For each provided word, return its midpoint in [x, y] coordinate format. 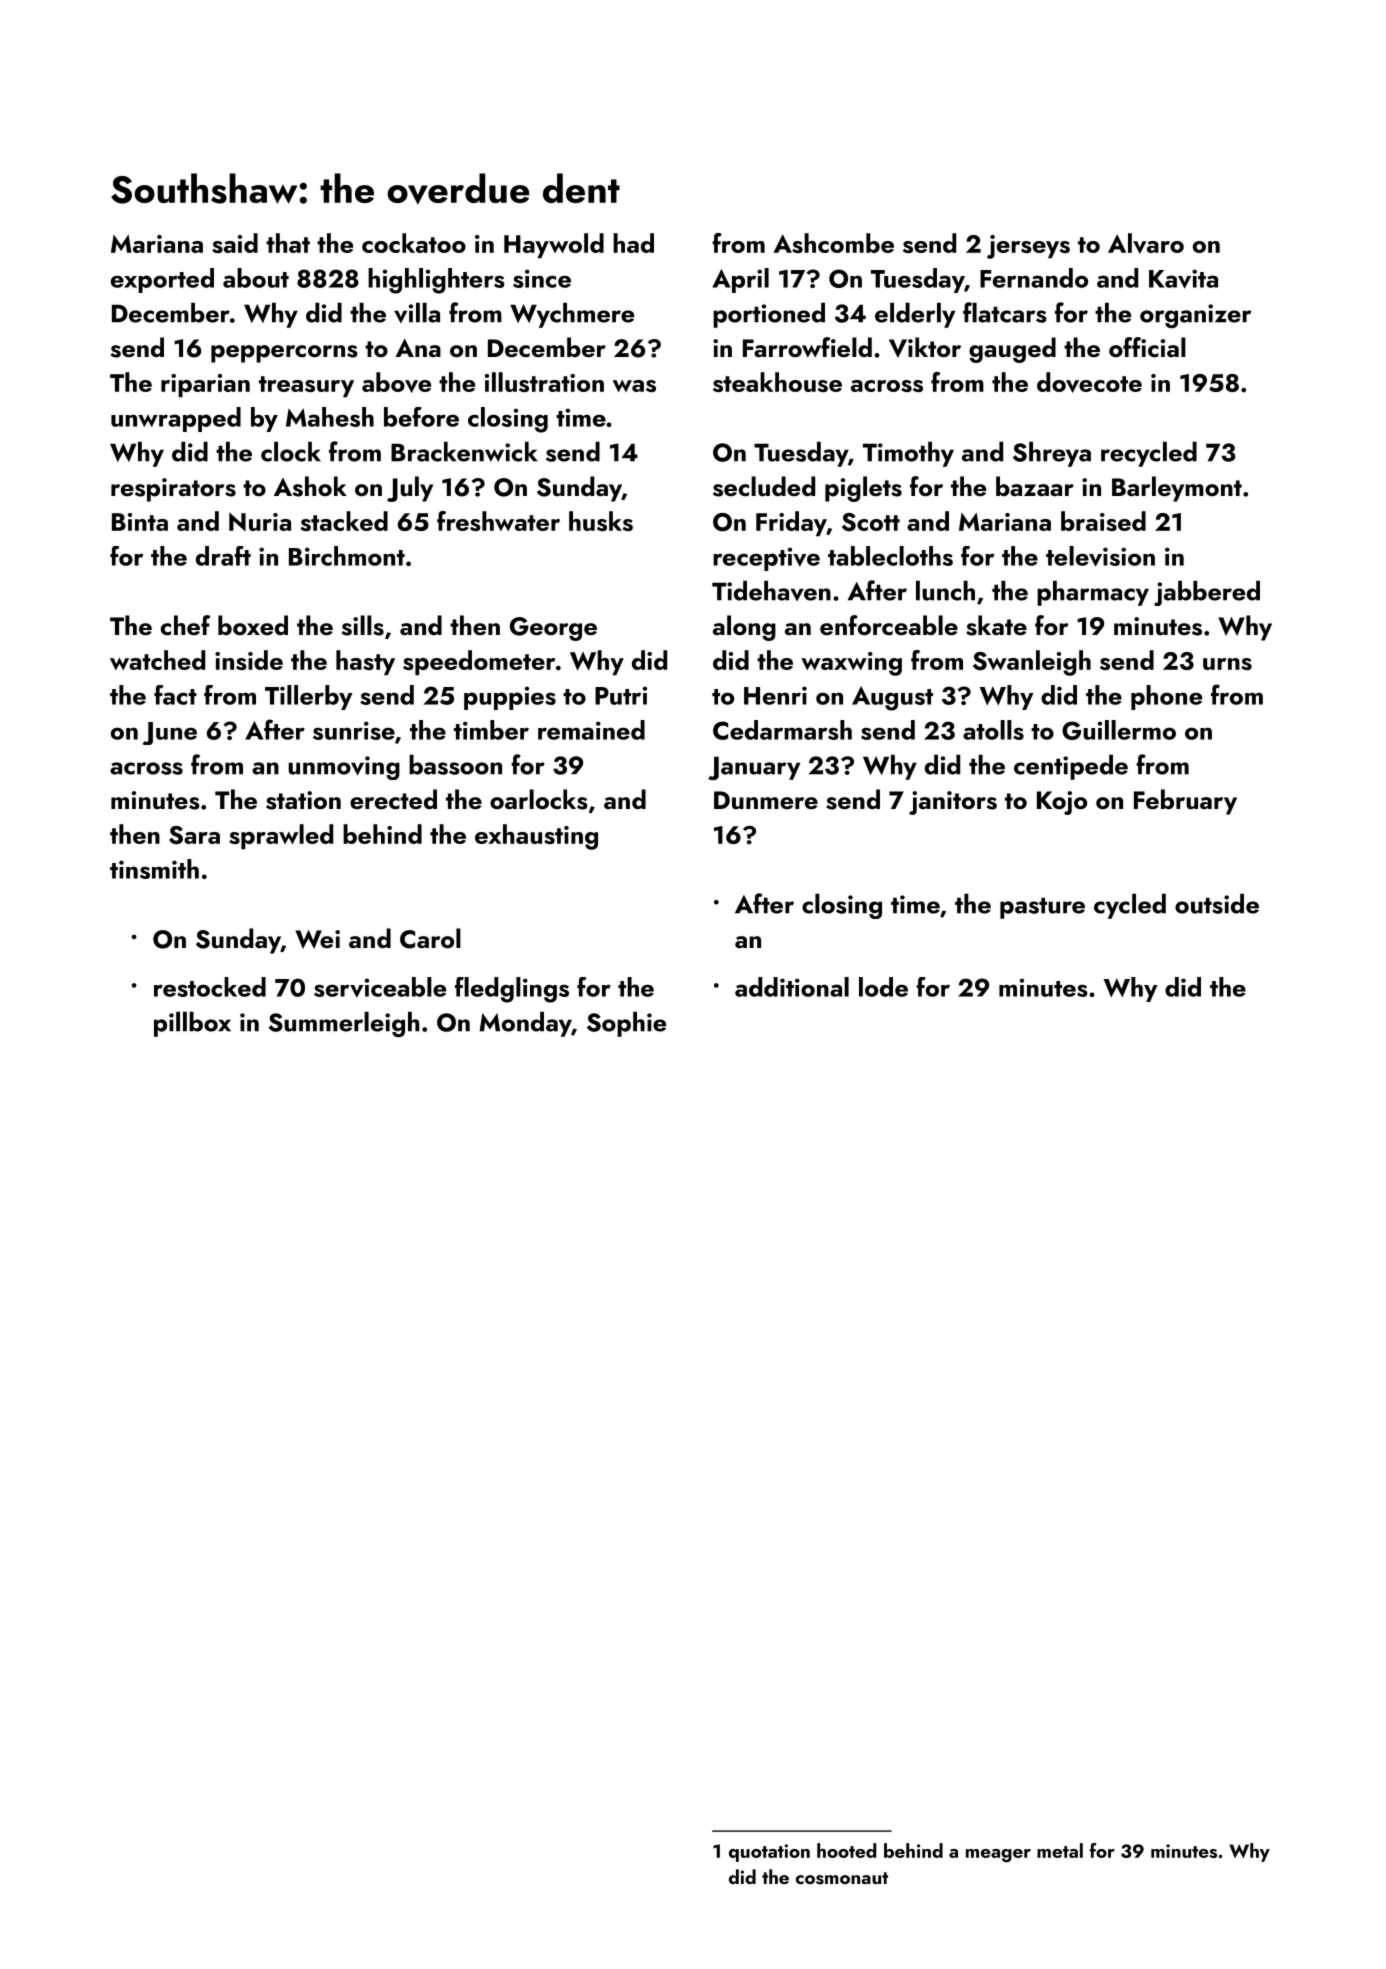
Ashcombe [833, 243]
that [288, 243]
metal [1060, 1850]
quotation [769, 1853]
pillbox [192, 1024]
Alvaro [1146, 243]
